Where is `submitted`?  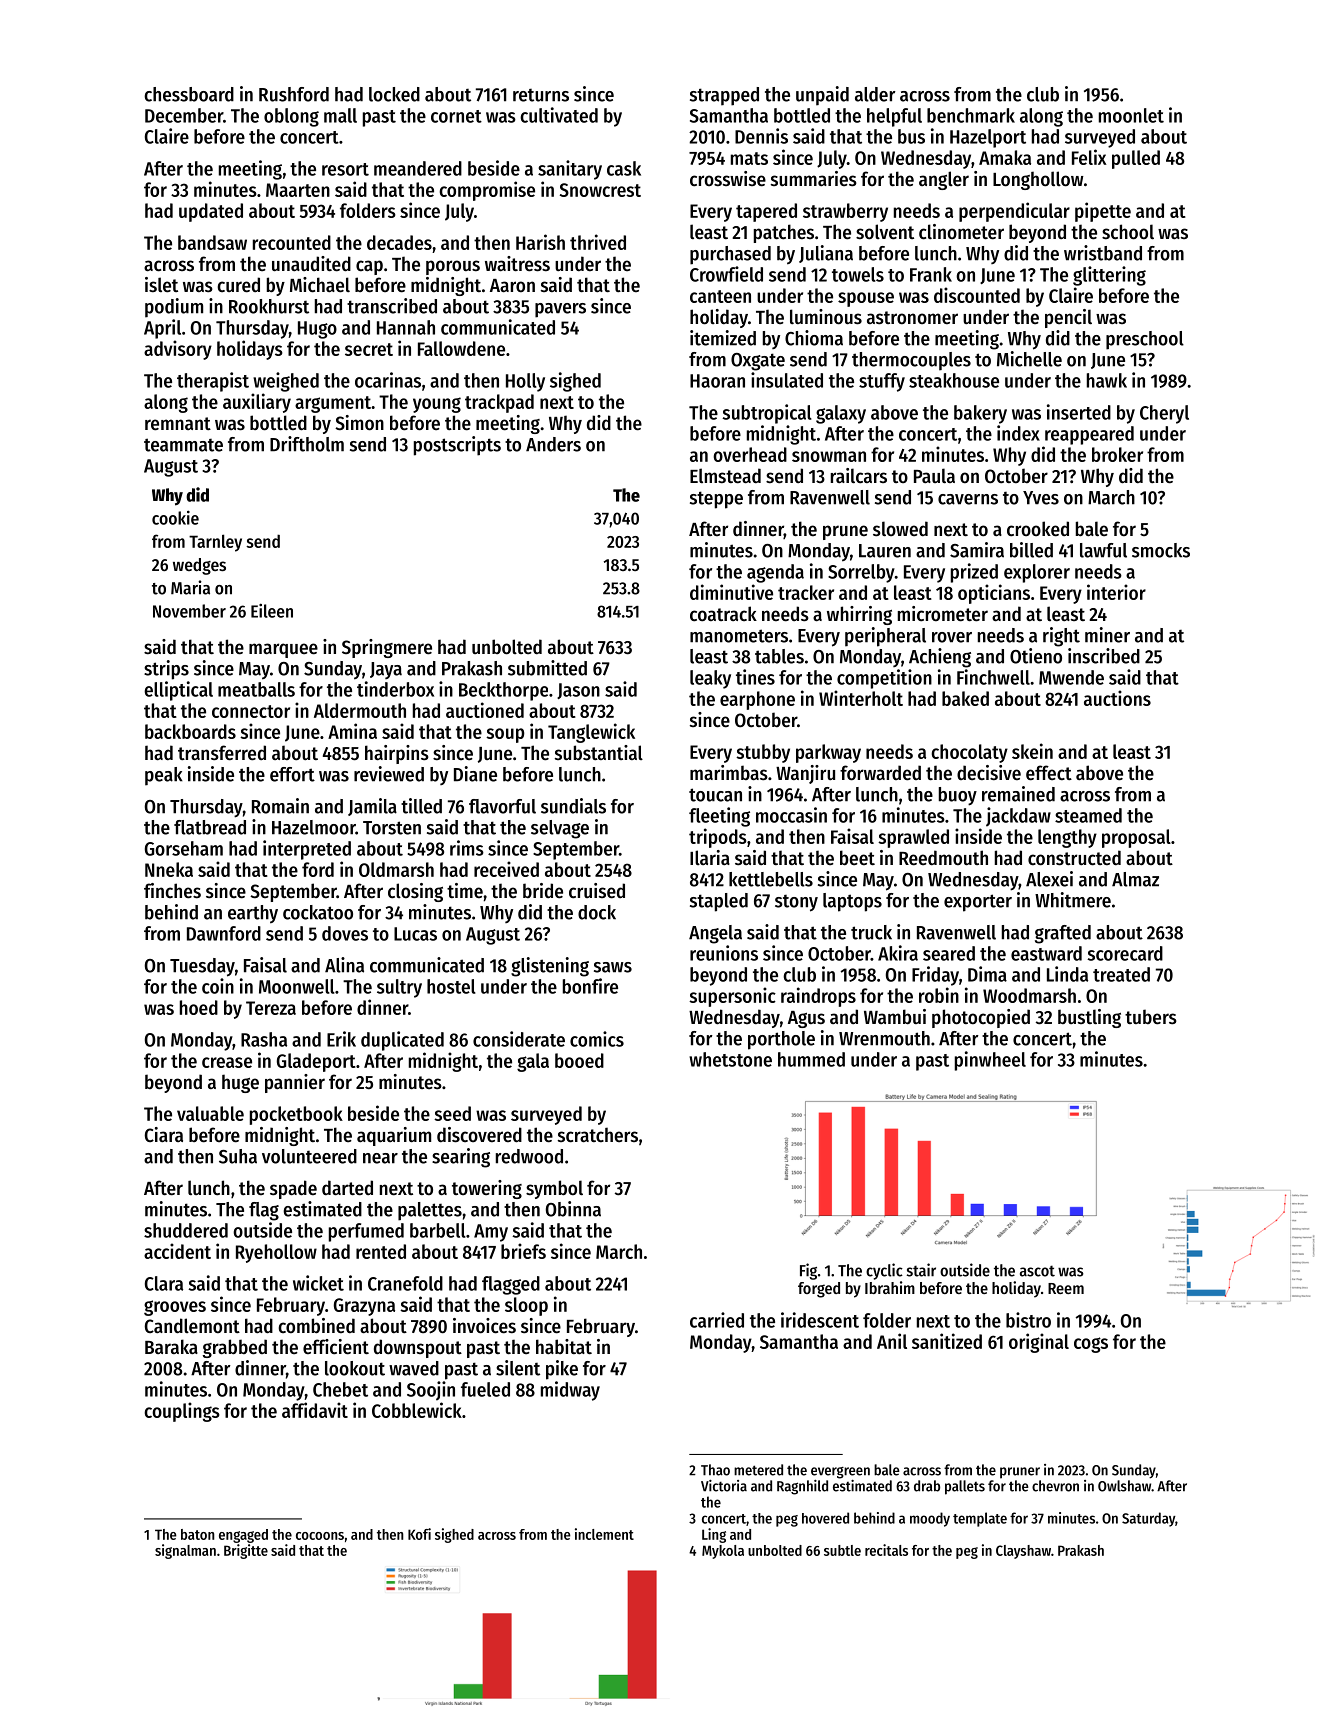 submitted is located at coordinates (547, 668).
